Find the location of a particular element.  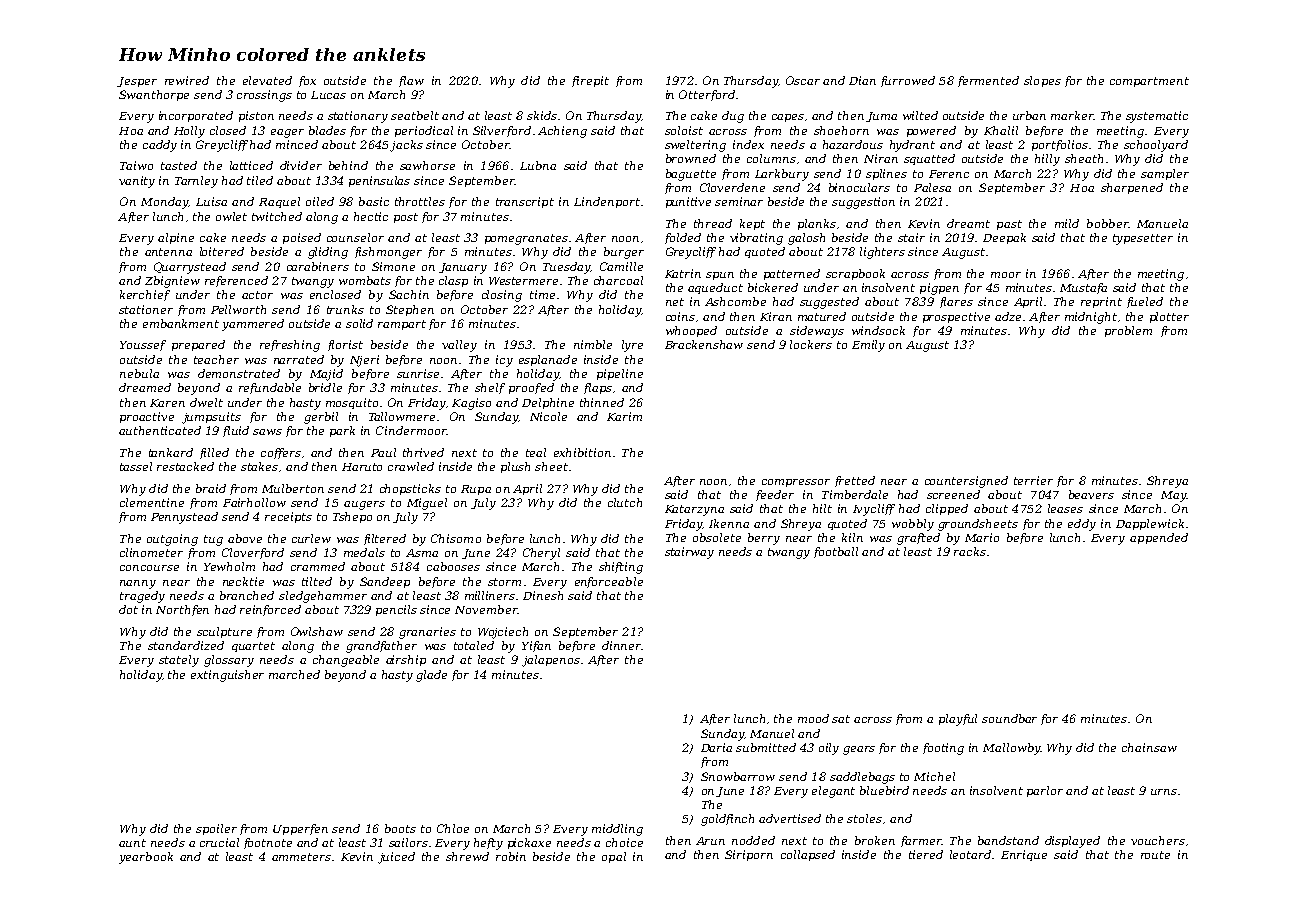

slopes is located at coordinates (1042, 81).
